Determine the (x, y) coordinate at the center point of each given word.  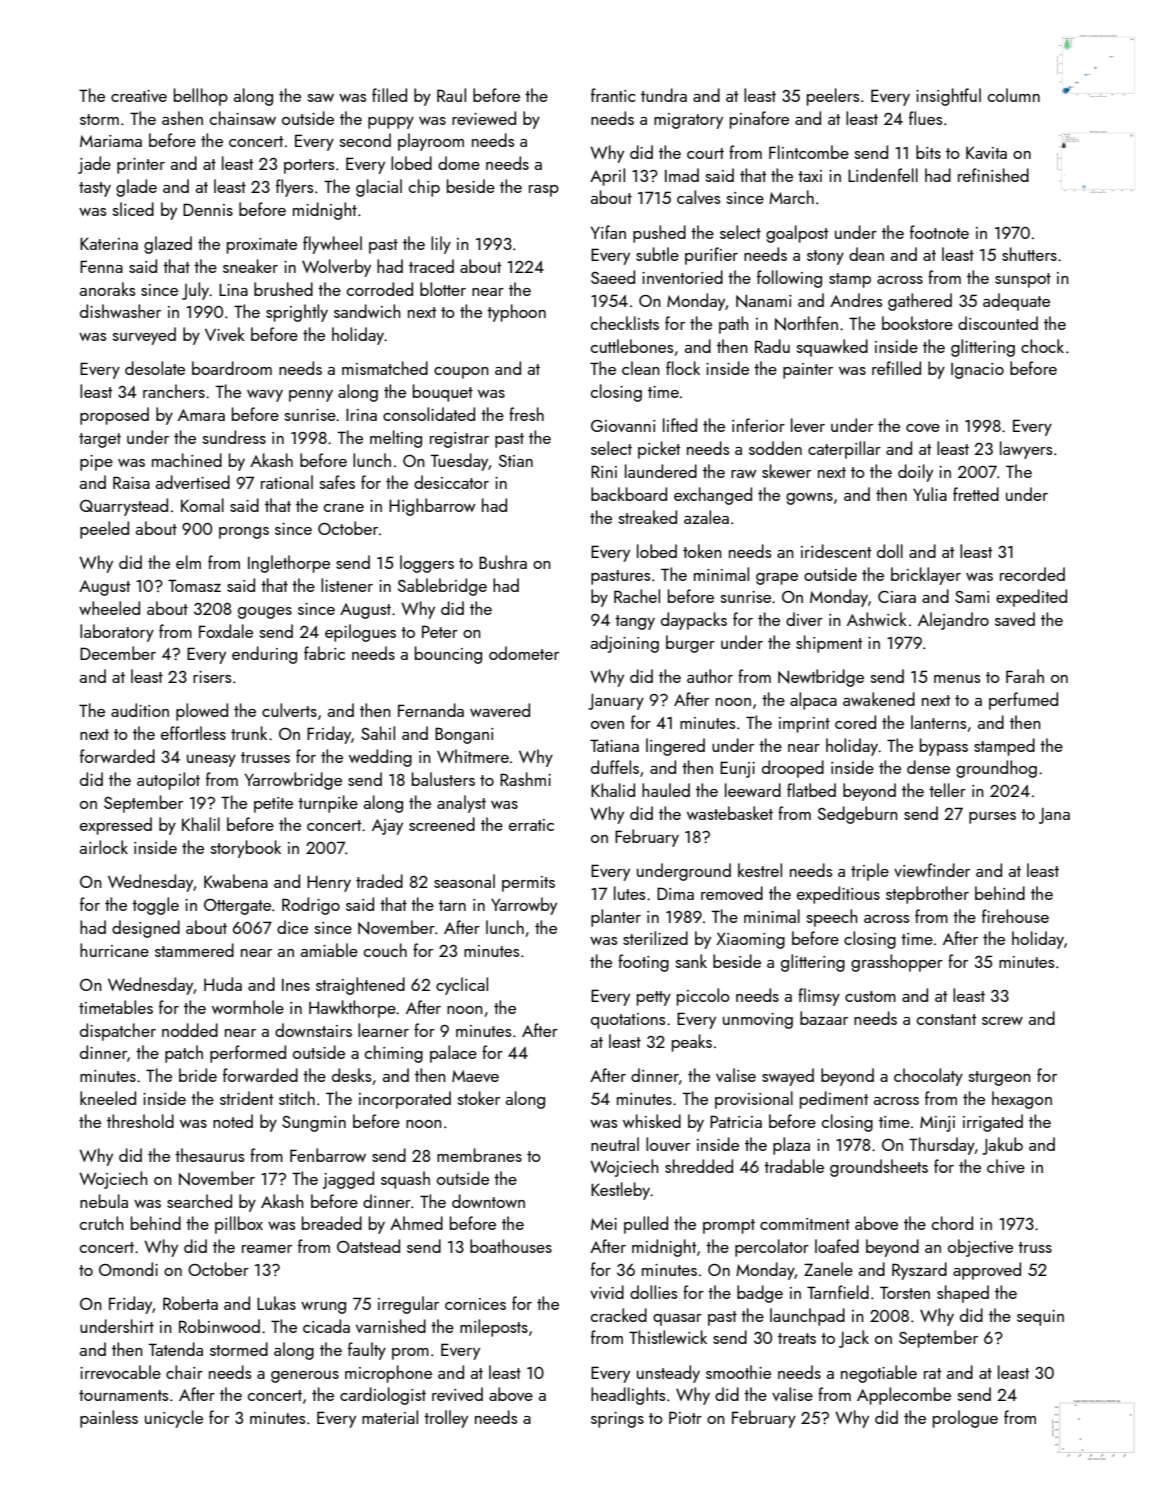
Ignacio (977, 371)
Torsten (905, 1292)
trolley (446, 1419)
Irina (361, 415)
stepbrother (927, 895)
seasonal (464, 881)
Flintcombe (809, 152)
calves (698, 197)
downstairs (313, 1030)
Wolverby (336, 268)
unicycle (174, 1419)
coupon (461, 373)
